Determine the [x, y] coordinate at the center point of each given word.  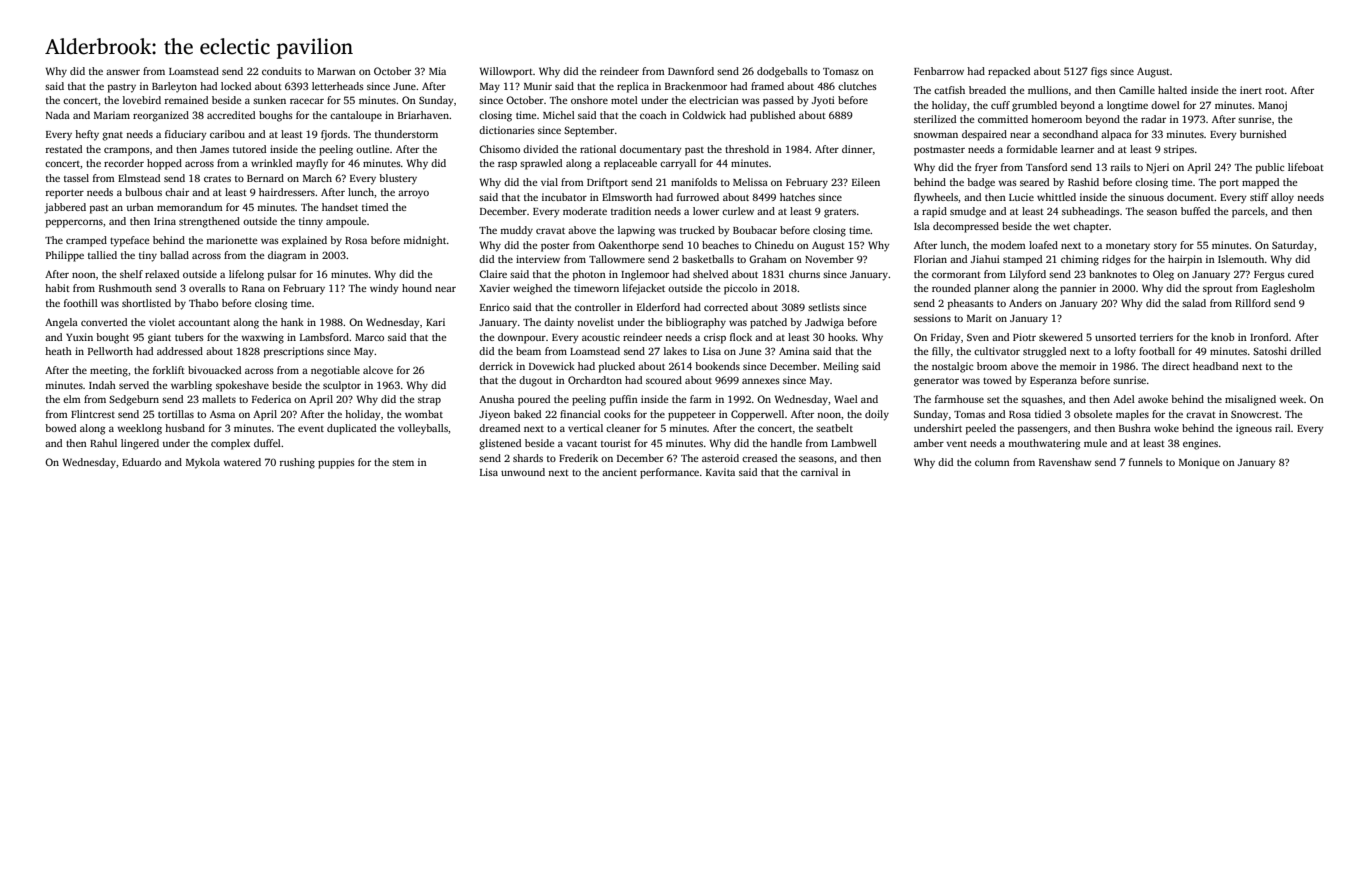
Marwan [336, 71]
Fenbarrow [939, 71]
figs [1099, 72]
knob [1223, 337]
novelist [595, 322]
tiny [148, 256]
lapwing [636, 231]
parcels [1248, 212]
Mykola [203, 463]
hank [292, 322]
